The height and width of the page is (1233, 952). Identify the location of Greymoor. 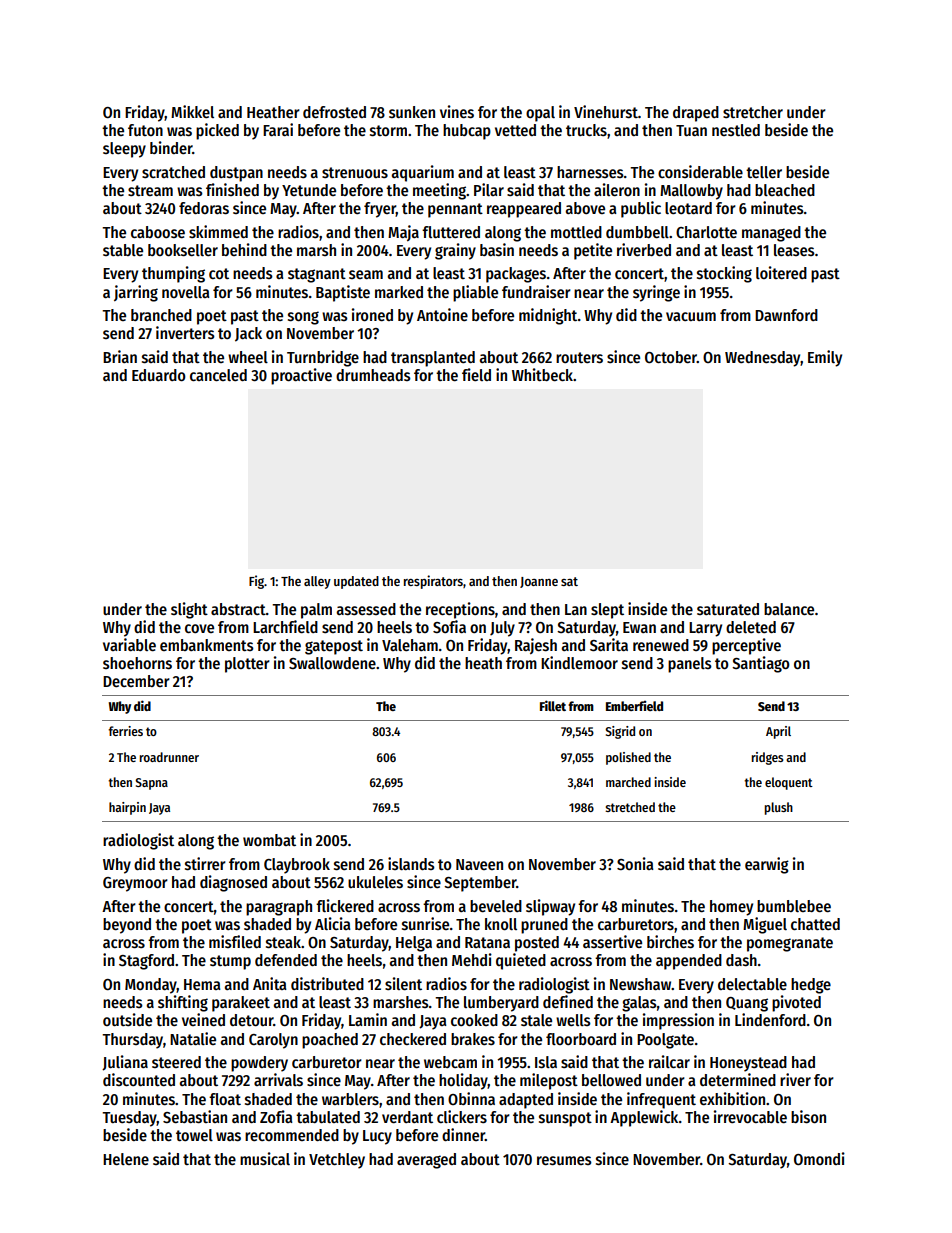
(135, 884).
